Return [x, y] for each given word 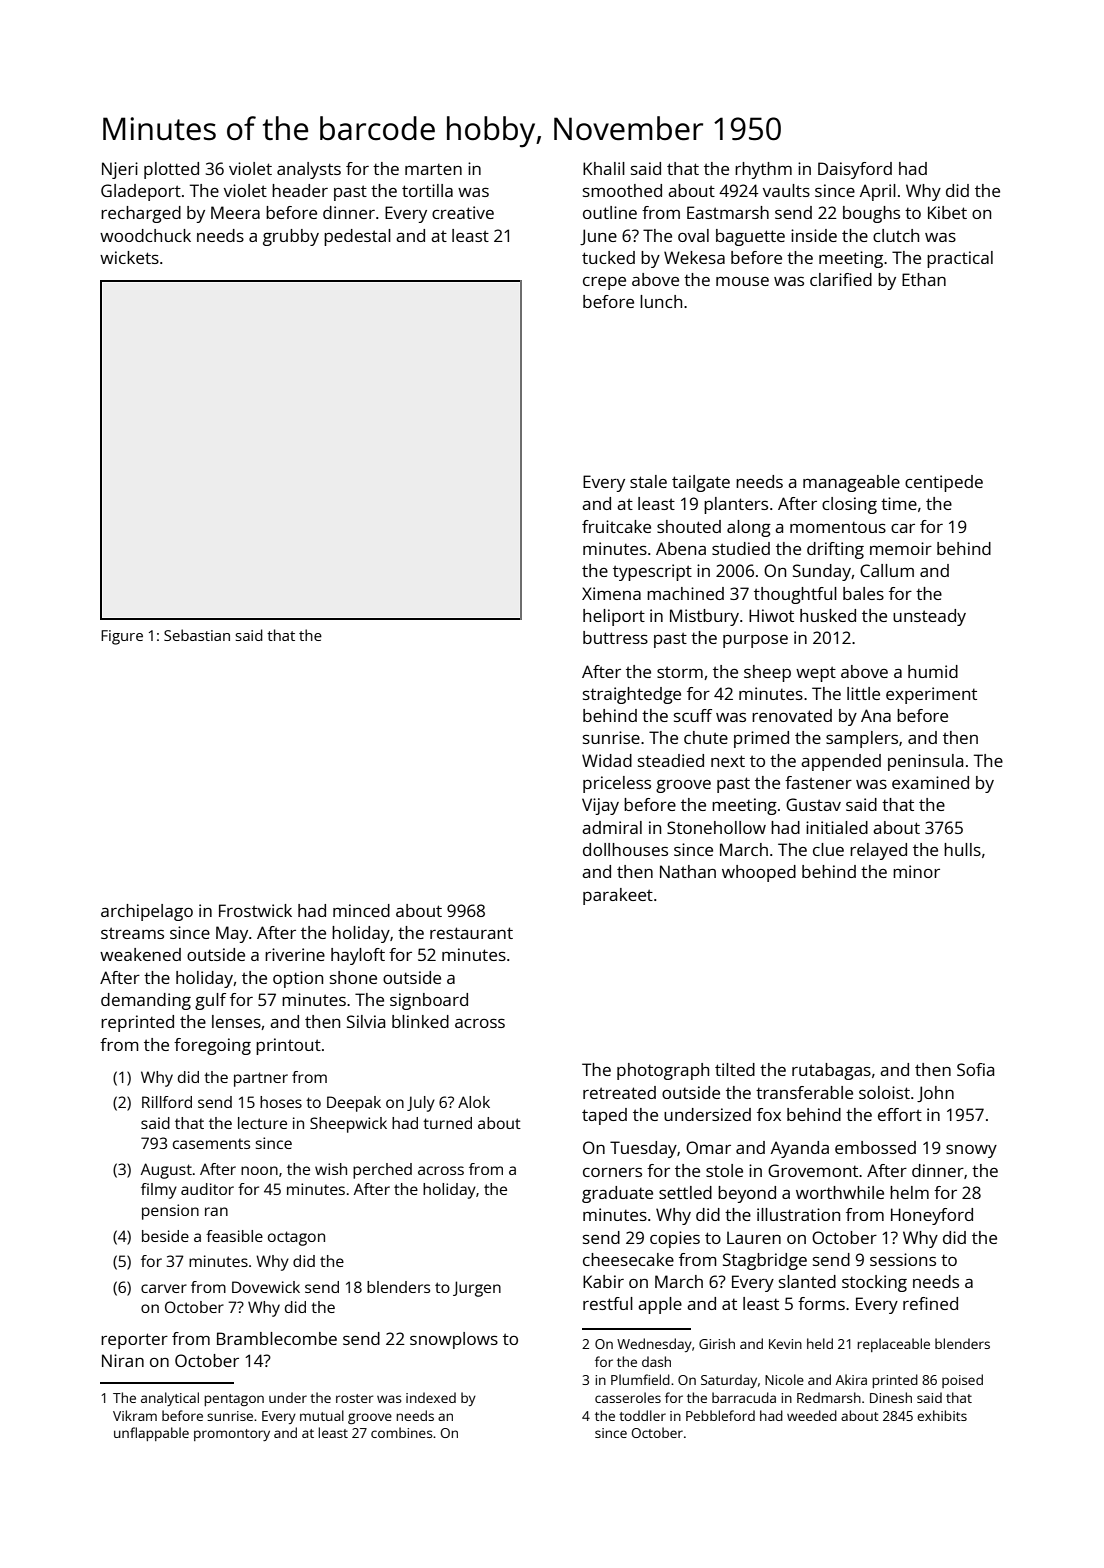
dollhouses [625, 849]
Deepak [354, 1104]
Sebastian [197, 635]
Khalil [604, 168]
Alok [474, 1102]
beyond [747, 1194]
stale [648, 481]
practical [960, 259]
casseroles [628, 1397]
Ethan [924, 279]
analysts [309, 170]
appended [841, 762]
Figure [122, 637]
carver [164, 1288]
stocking [874, 1283]
